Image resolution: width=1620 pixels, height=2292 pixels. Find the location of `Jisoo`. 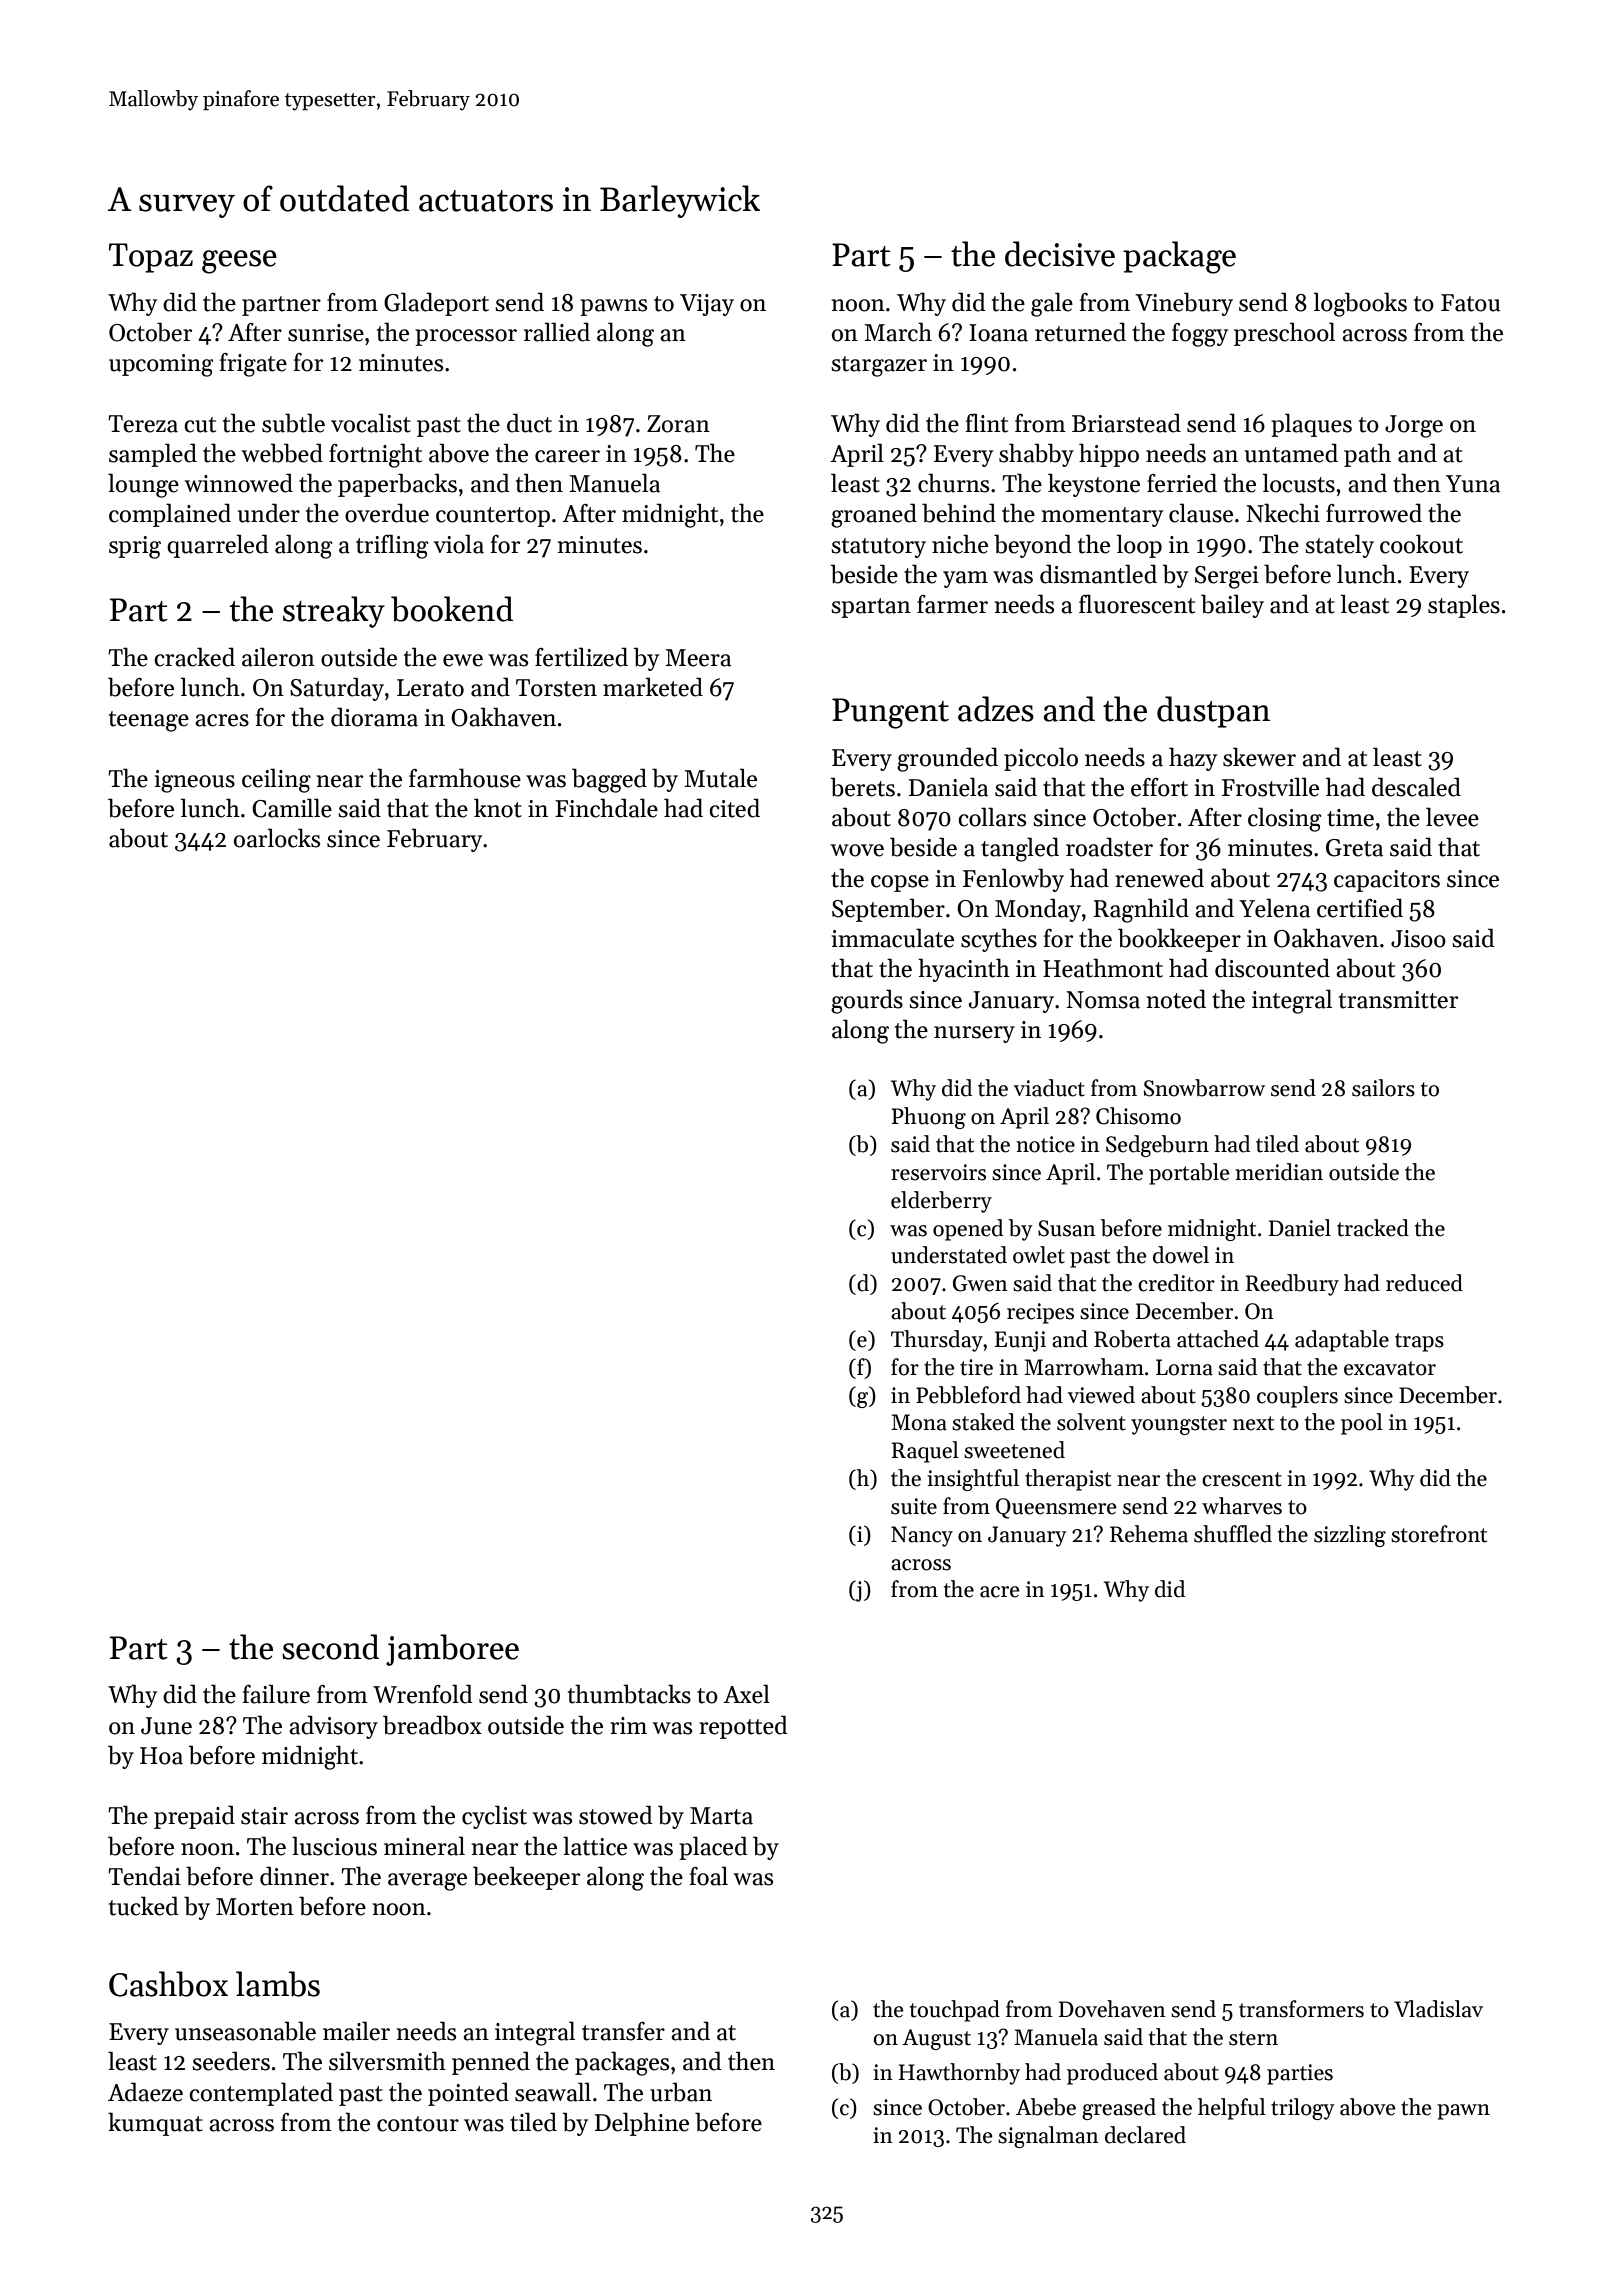

Jisoo is located at coordinates (1418, 939).
